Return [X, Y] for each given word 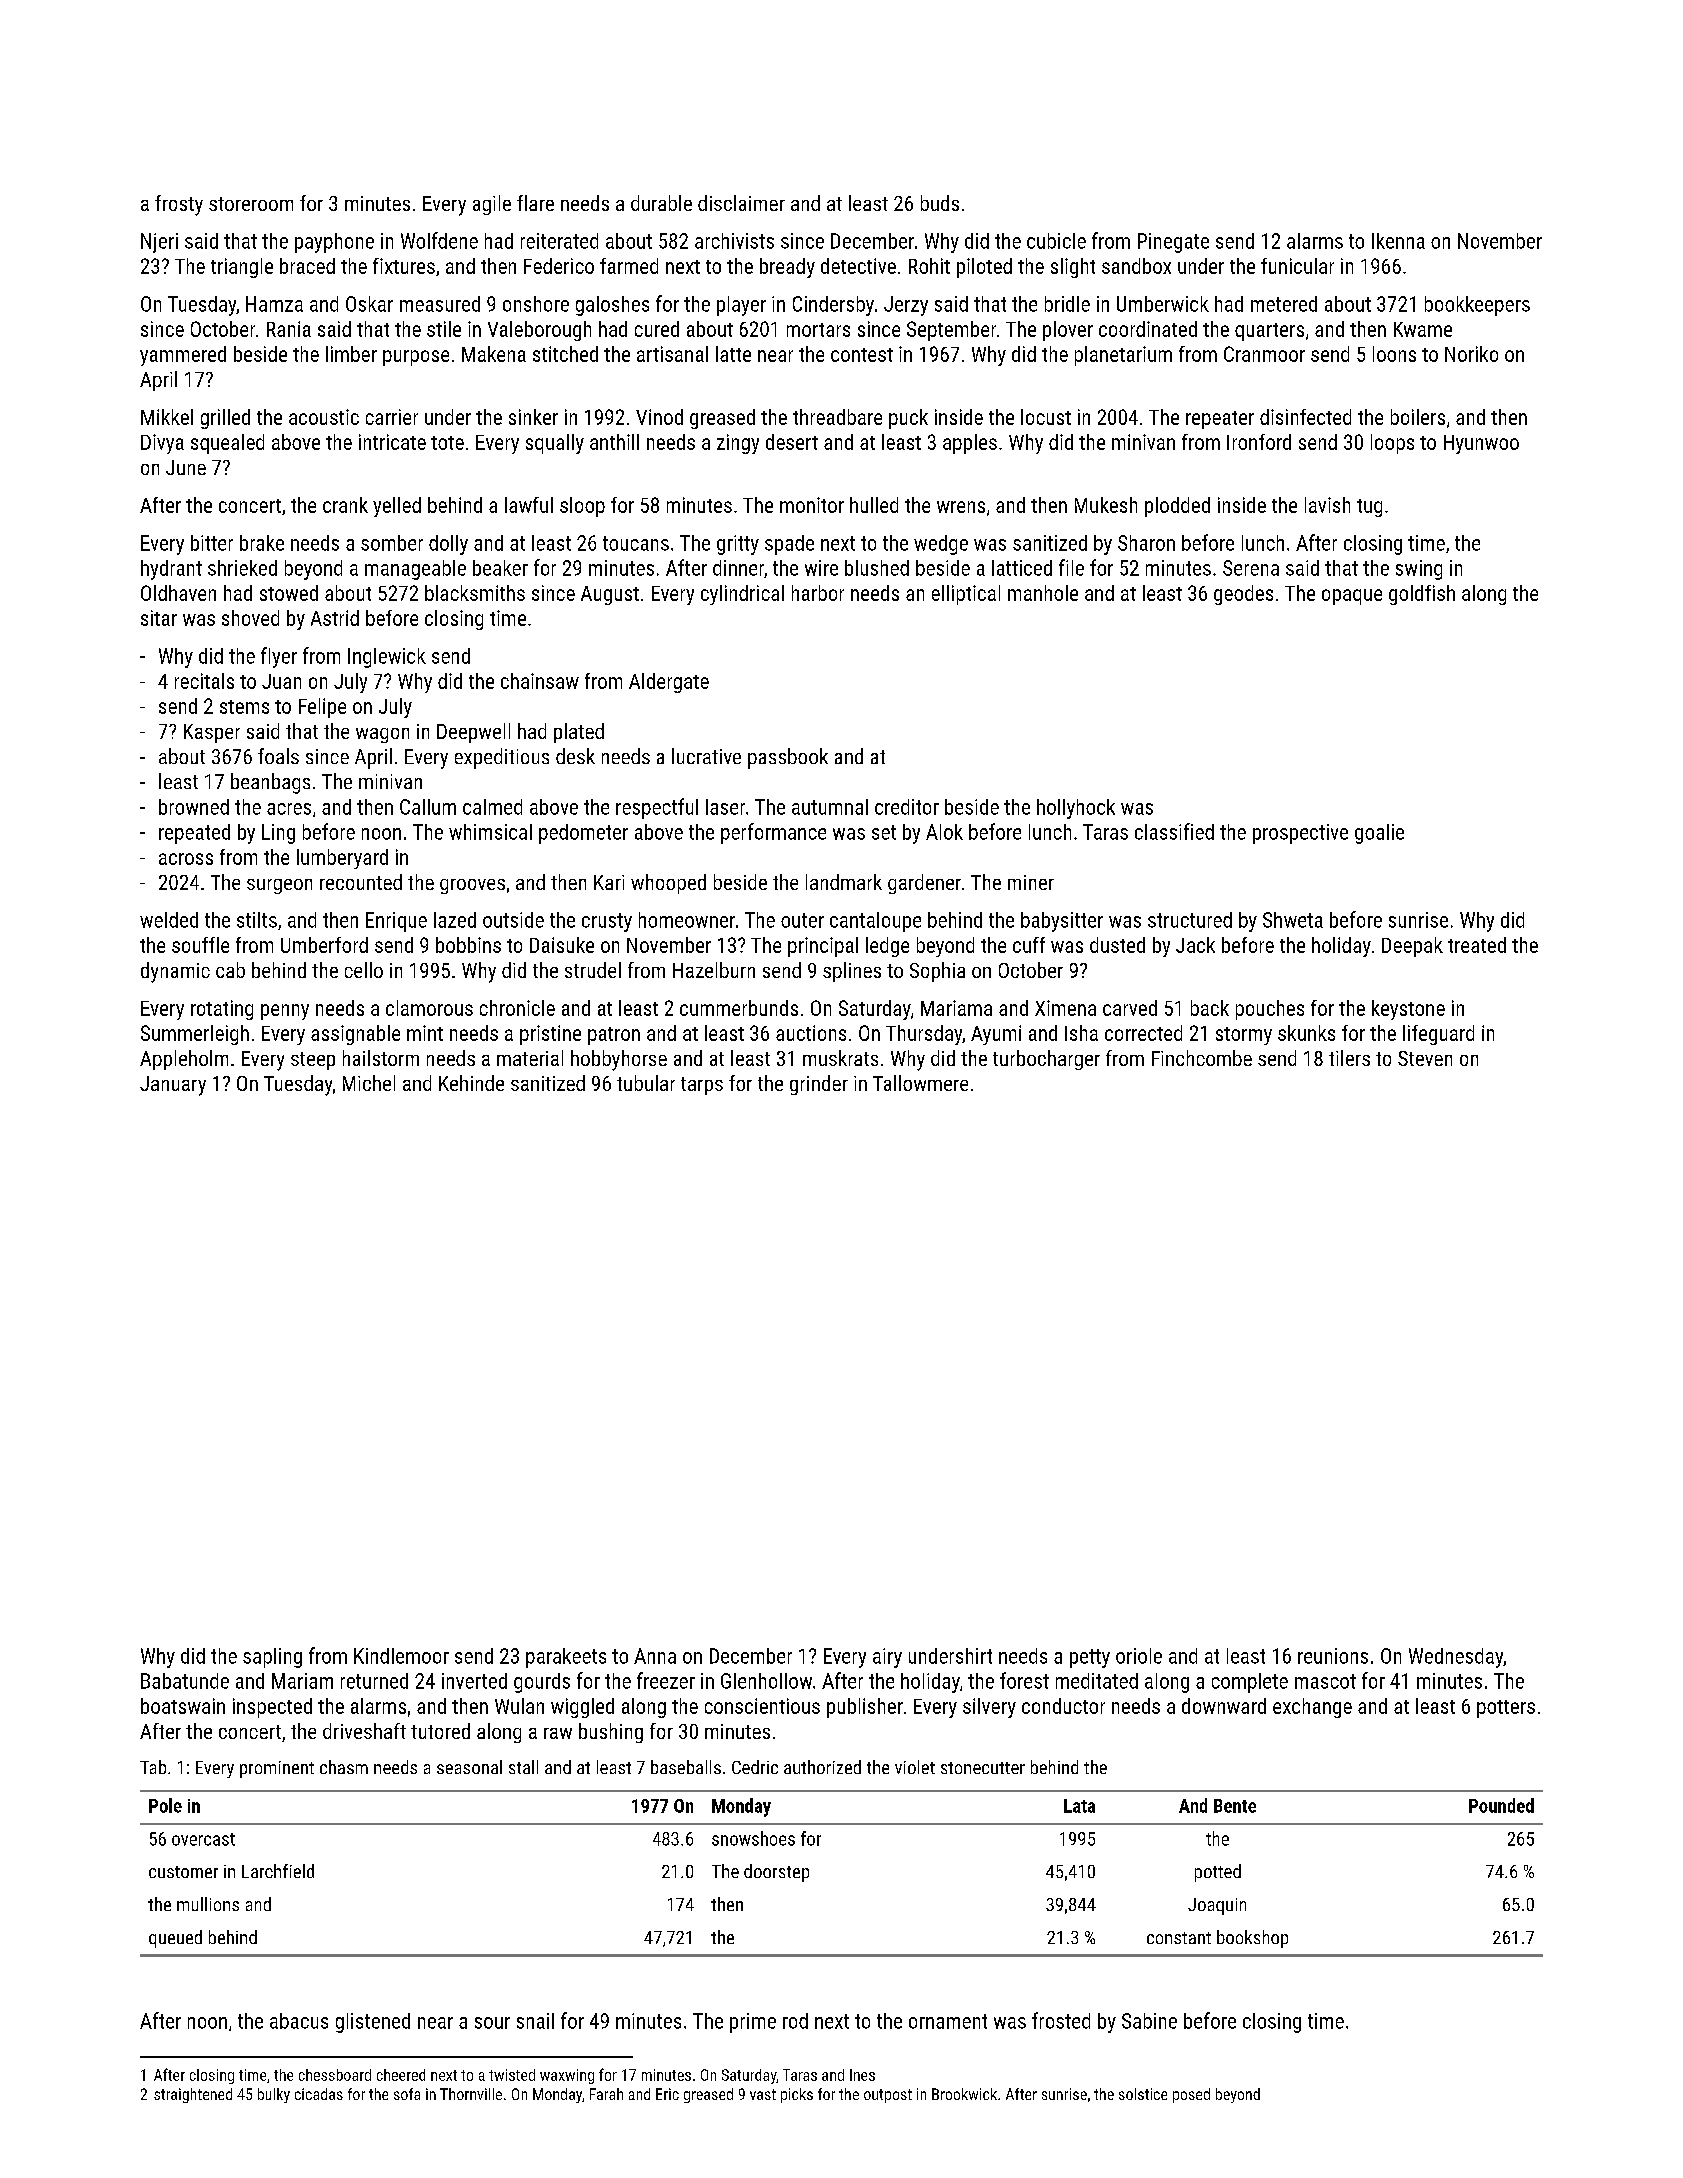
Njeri [159, 243]
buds [940, 203]
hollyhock [1076, 809]
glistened [373, 2023]
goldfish [1422, 595]
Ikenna [1398, 241]
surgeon [279, 886]
